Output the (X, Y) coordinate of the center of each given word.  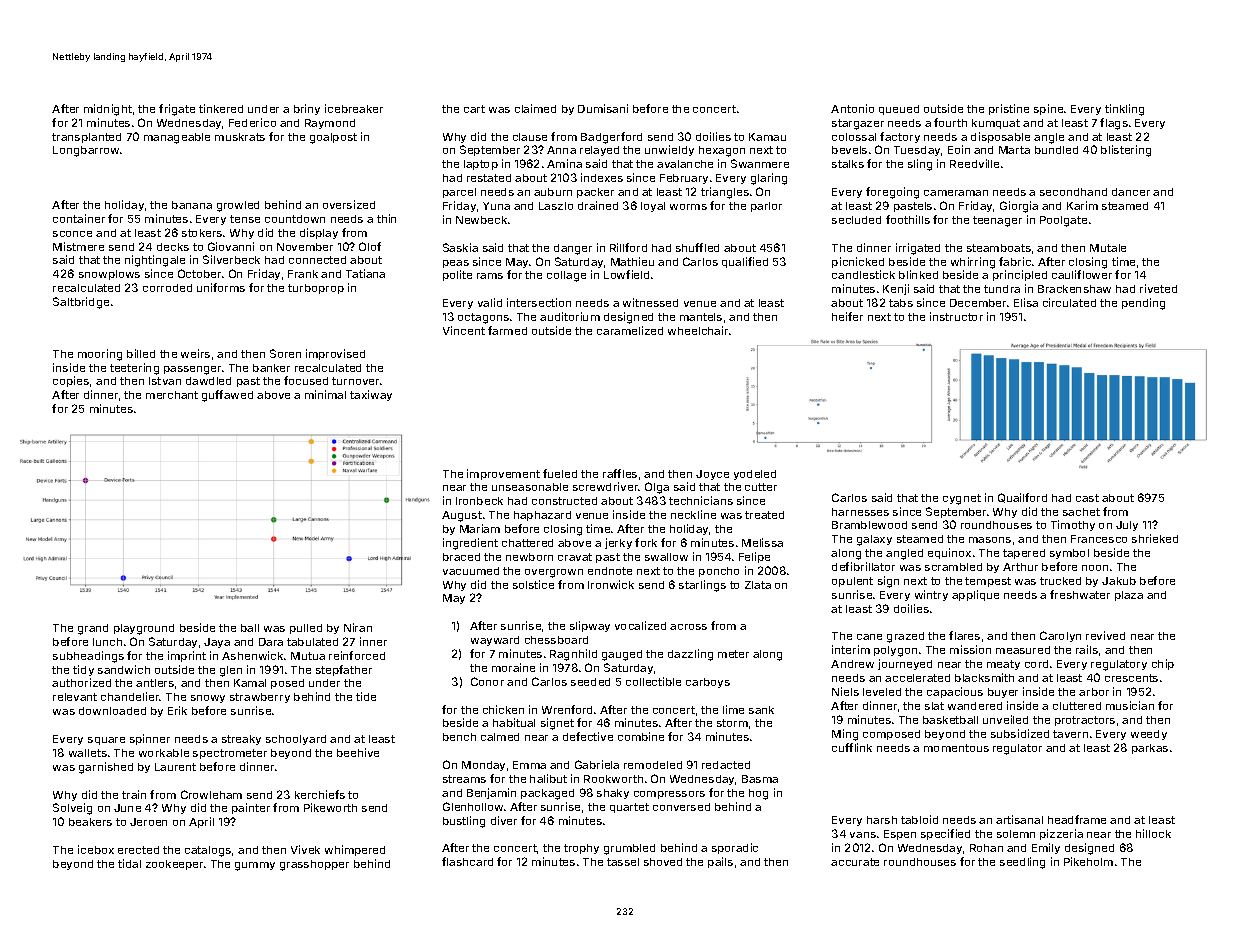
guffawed (227, 396)
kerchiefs (320, 794)
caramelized (630, 330)
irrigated (918, 249)
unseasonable (530, 487)
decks (173, 247)
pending (1143, 304)
